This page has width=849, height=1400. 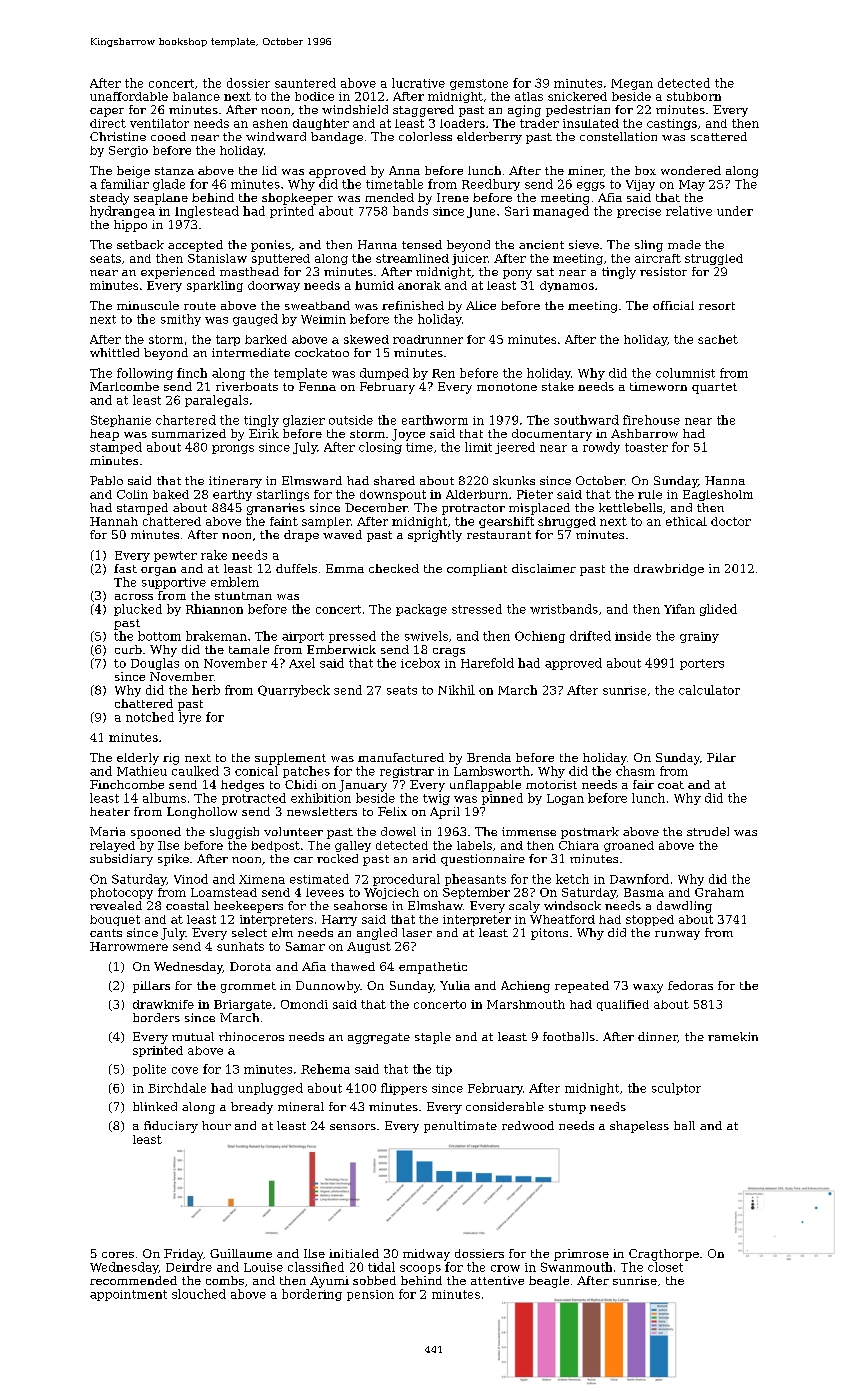 I want to click on procedural, so click(x=406, y=880).
